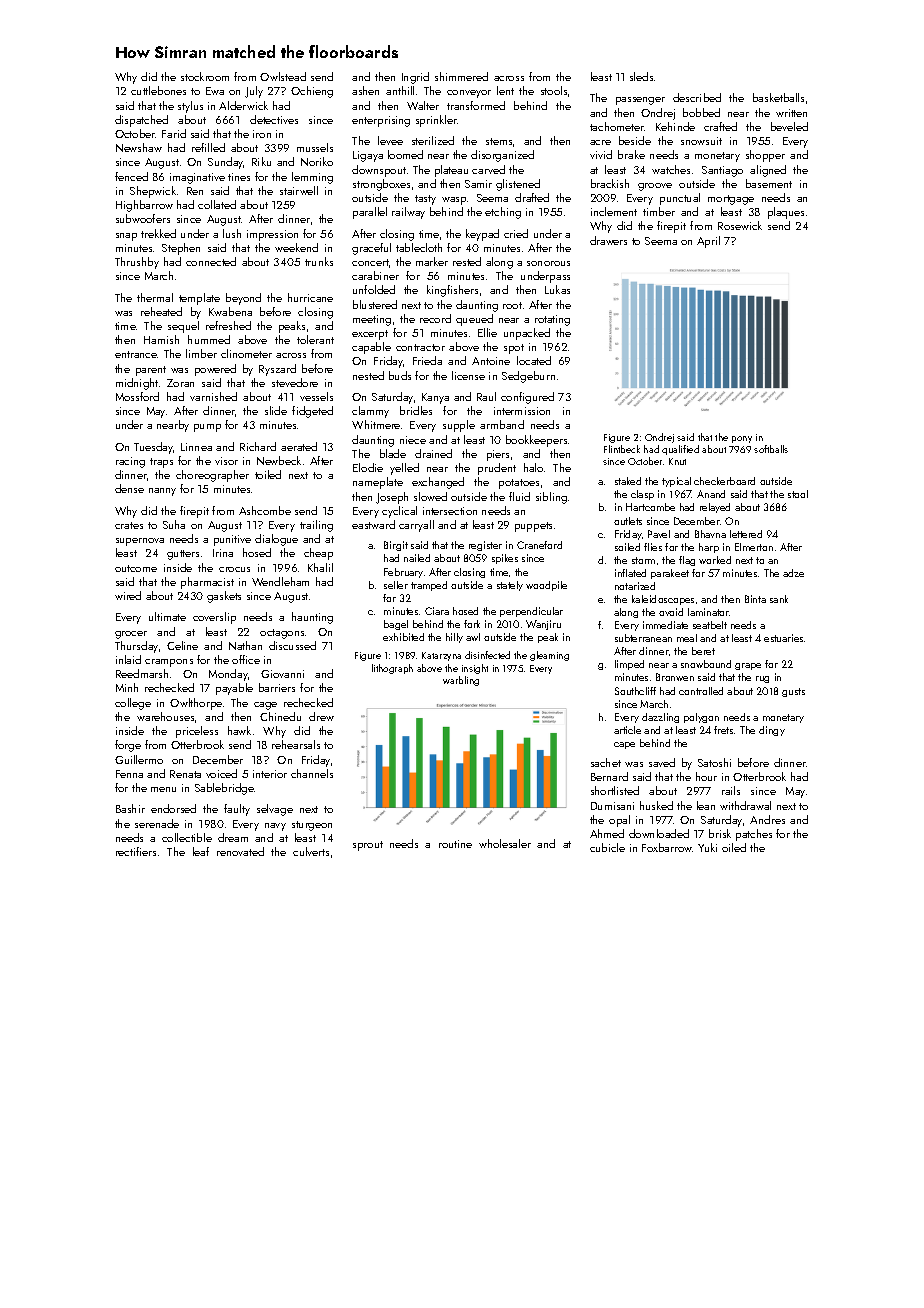 This screenshot has height=1308, width=924. What do you see at coordinates (169, 663) in the screenshot?
I see `crampons` at bounding box center [169, 663].
